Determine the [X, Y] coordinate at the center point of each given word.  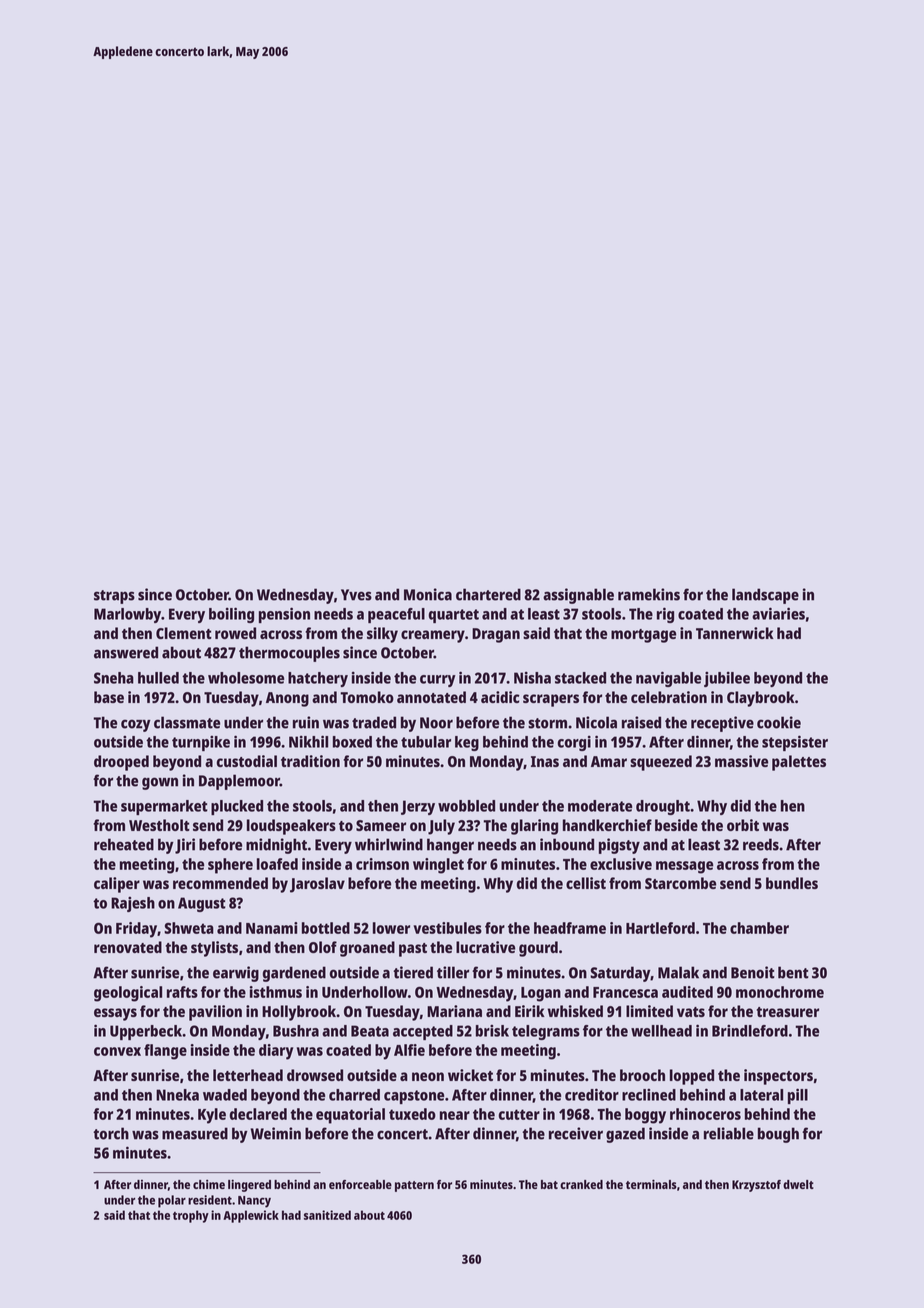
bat [549, 1184]
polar [172, 1201]
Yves [356, 595]
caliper [117, 885]
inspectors [778, 1077]
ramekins [649, 594]
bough [778, 1135]
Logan [541, 994]
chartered [488, 594]
